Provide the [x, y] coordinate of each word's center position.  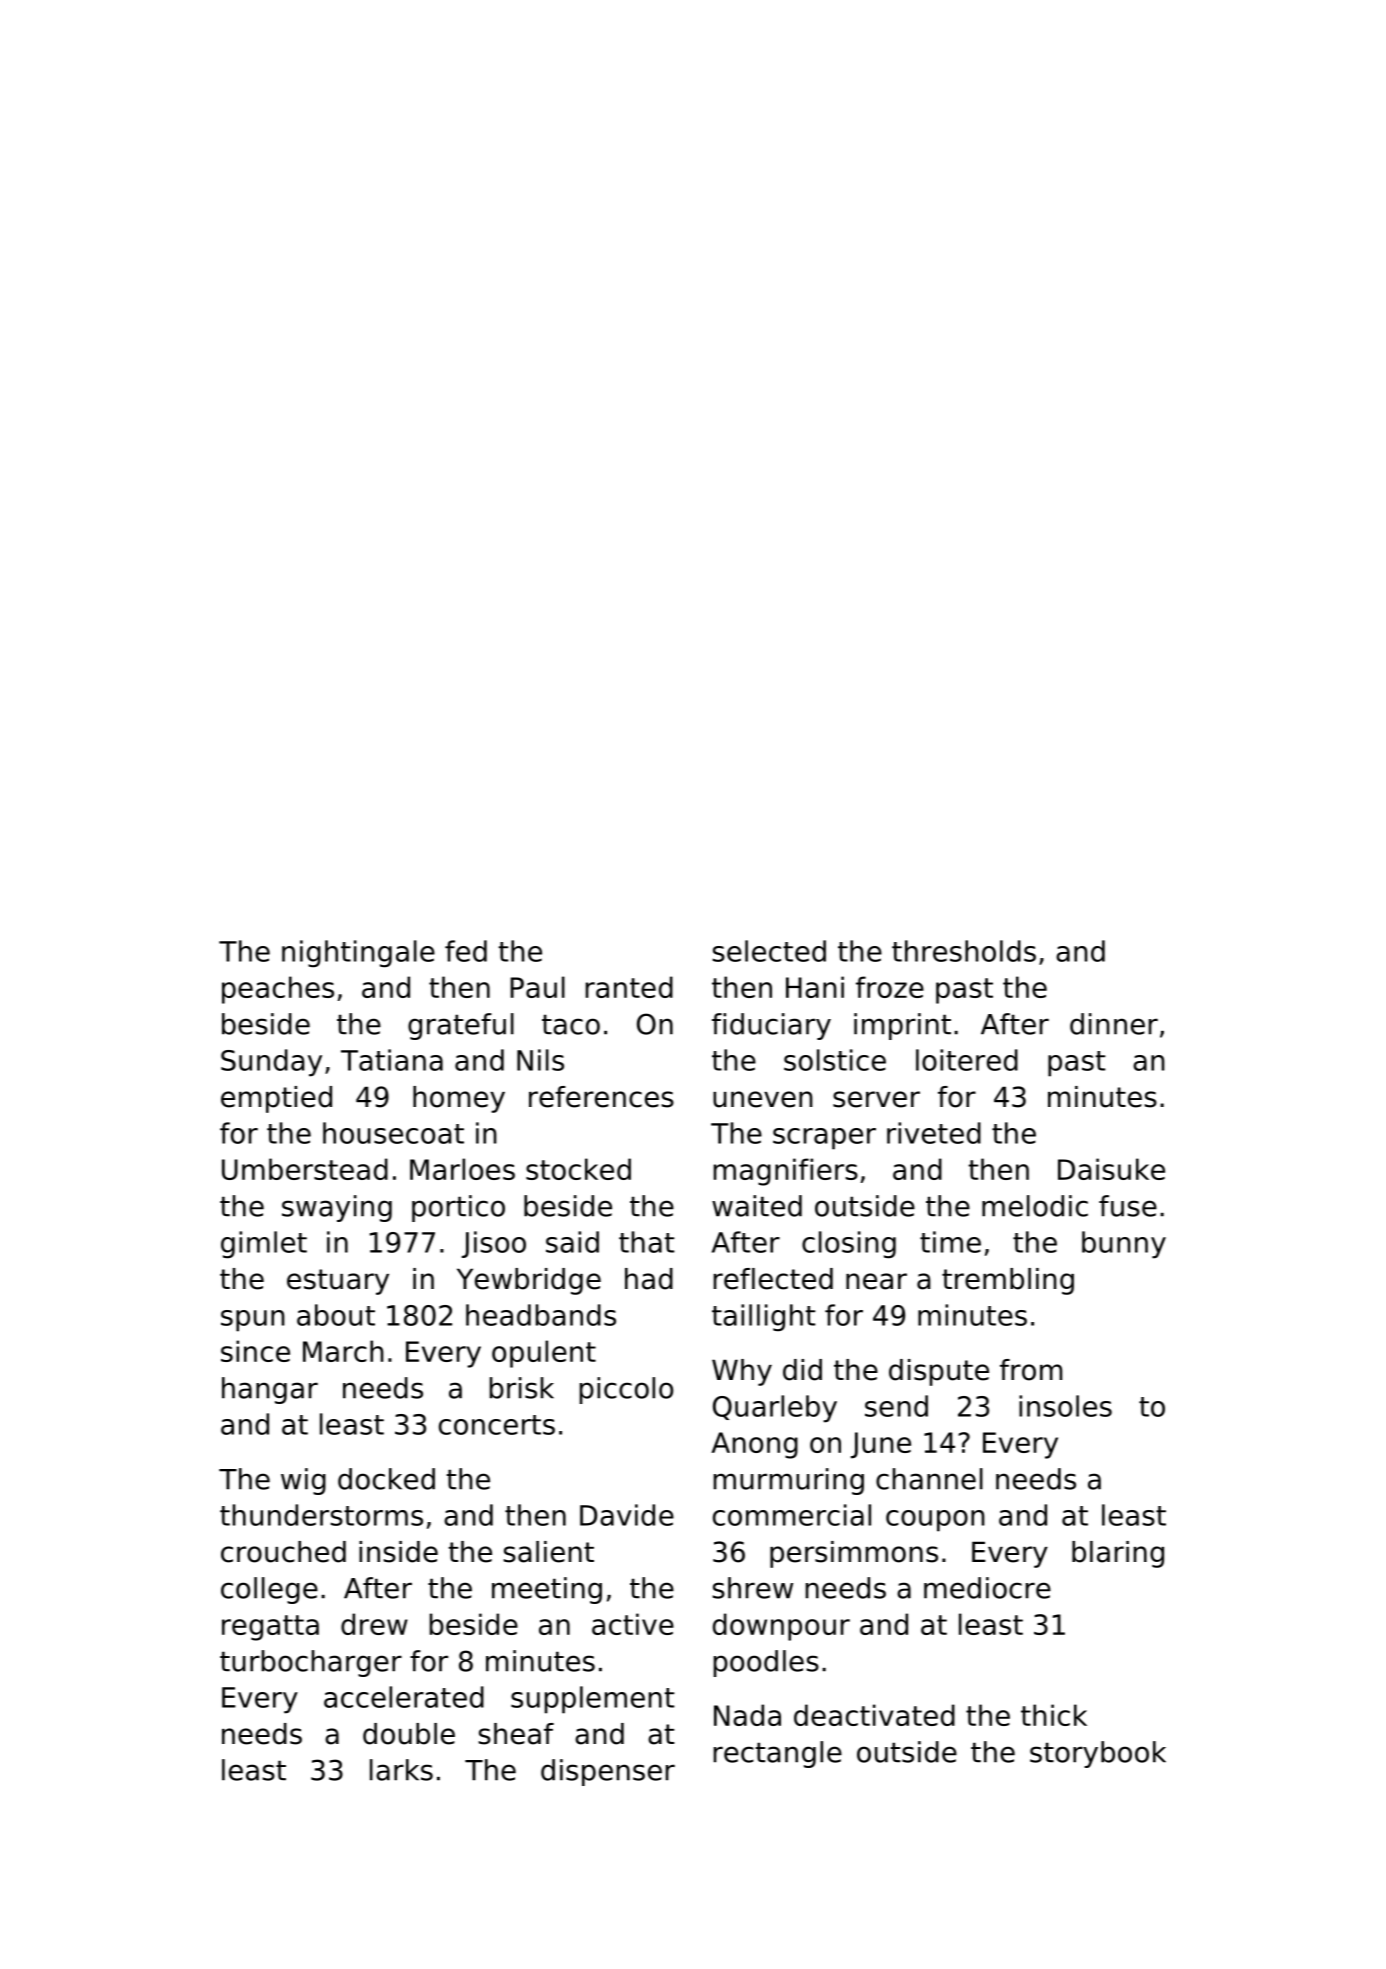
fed [466, 951]
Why [742, 1372]
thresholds [964, 951]
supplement [592, 1700]
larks [401, 1770]
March [343, 1351]
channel [929, 1479]
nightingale [358, 954]
